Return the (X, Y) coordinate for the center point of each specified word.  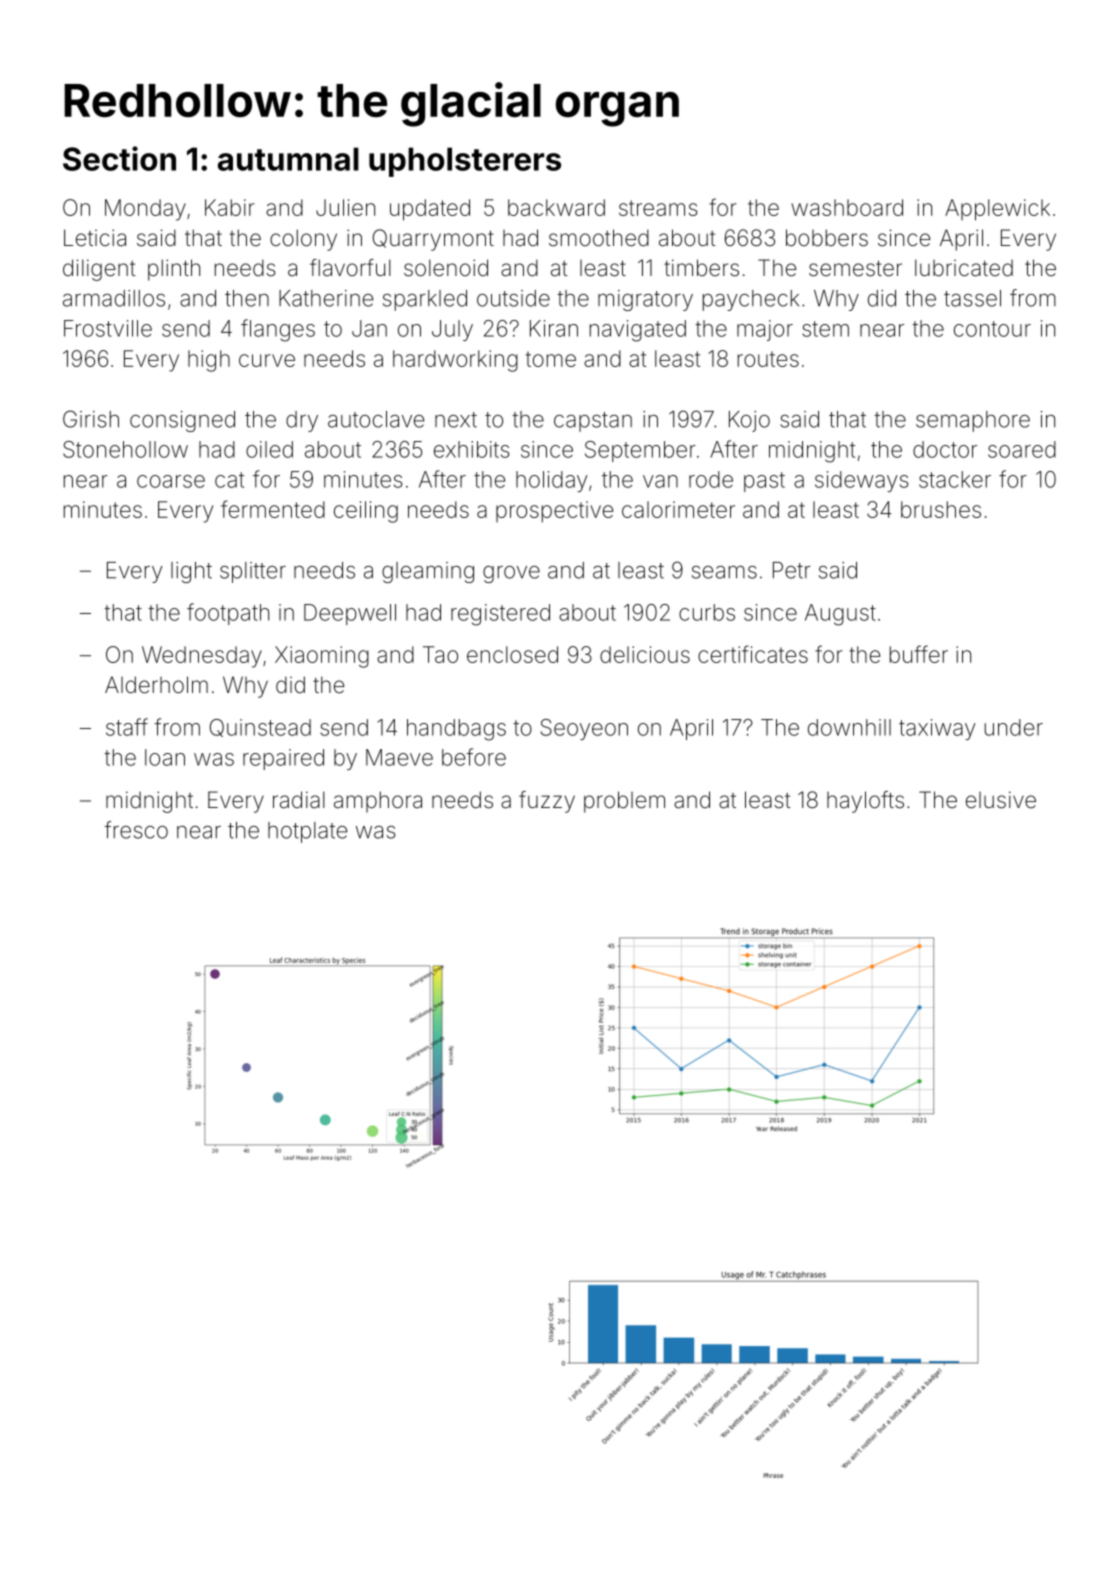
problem (624, 802)
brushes (941, 509)
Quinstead (260, 728)
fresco (136, 830)
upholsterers (465, 162)
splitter (253, 572)
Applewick (997, 210)
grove (511, 574)
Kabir (230, 207)
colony (303, 240)
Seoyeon (584, 729)
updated (430, 210)
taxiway (937, 729)
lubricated (964, 268)
